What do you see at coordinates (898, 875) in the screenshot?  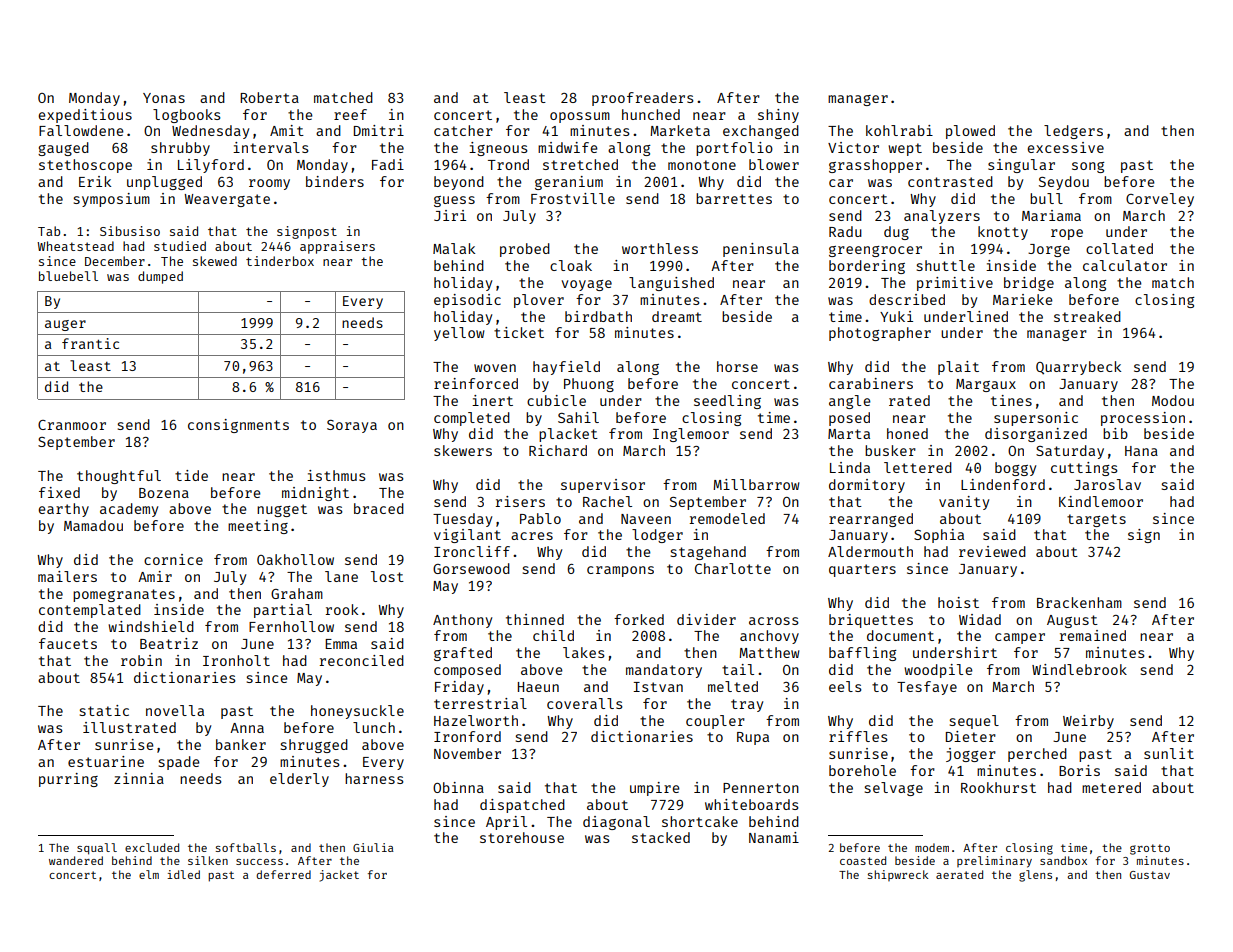 I see `shipwreck` at bounding box center [898, 875].
